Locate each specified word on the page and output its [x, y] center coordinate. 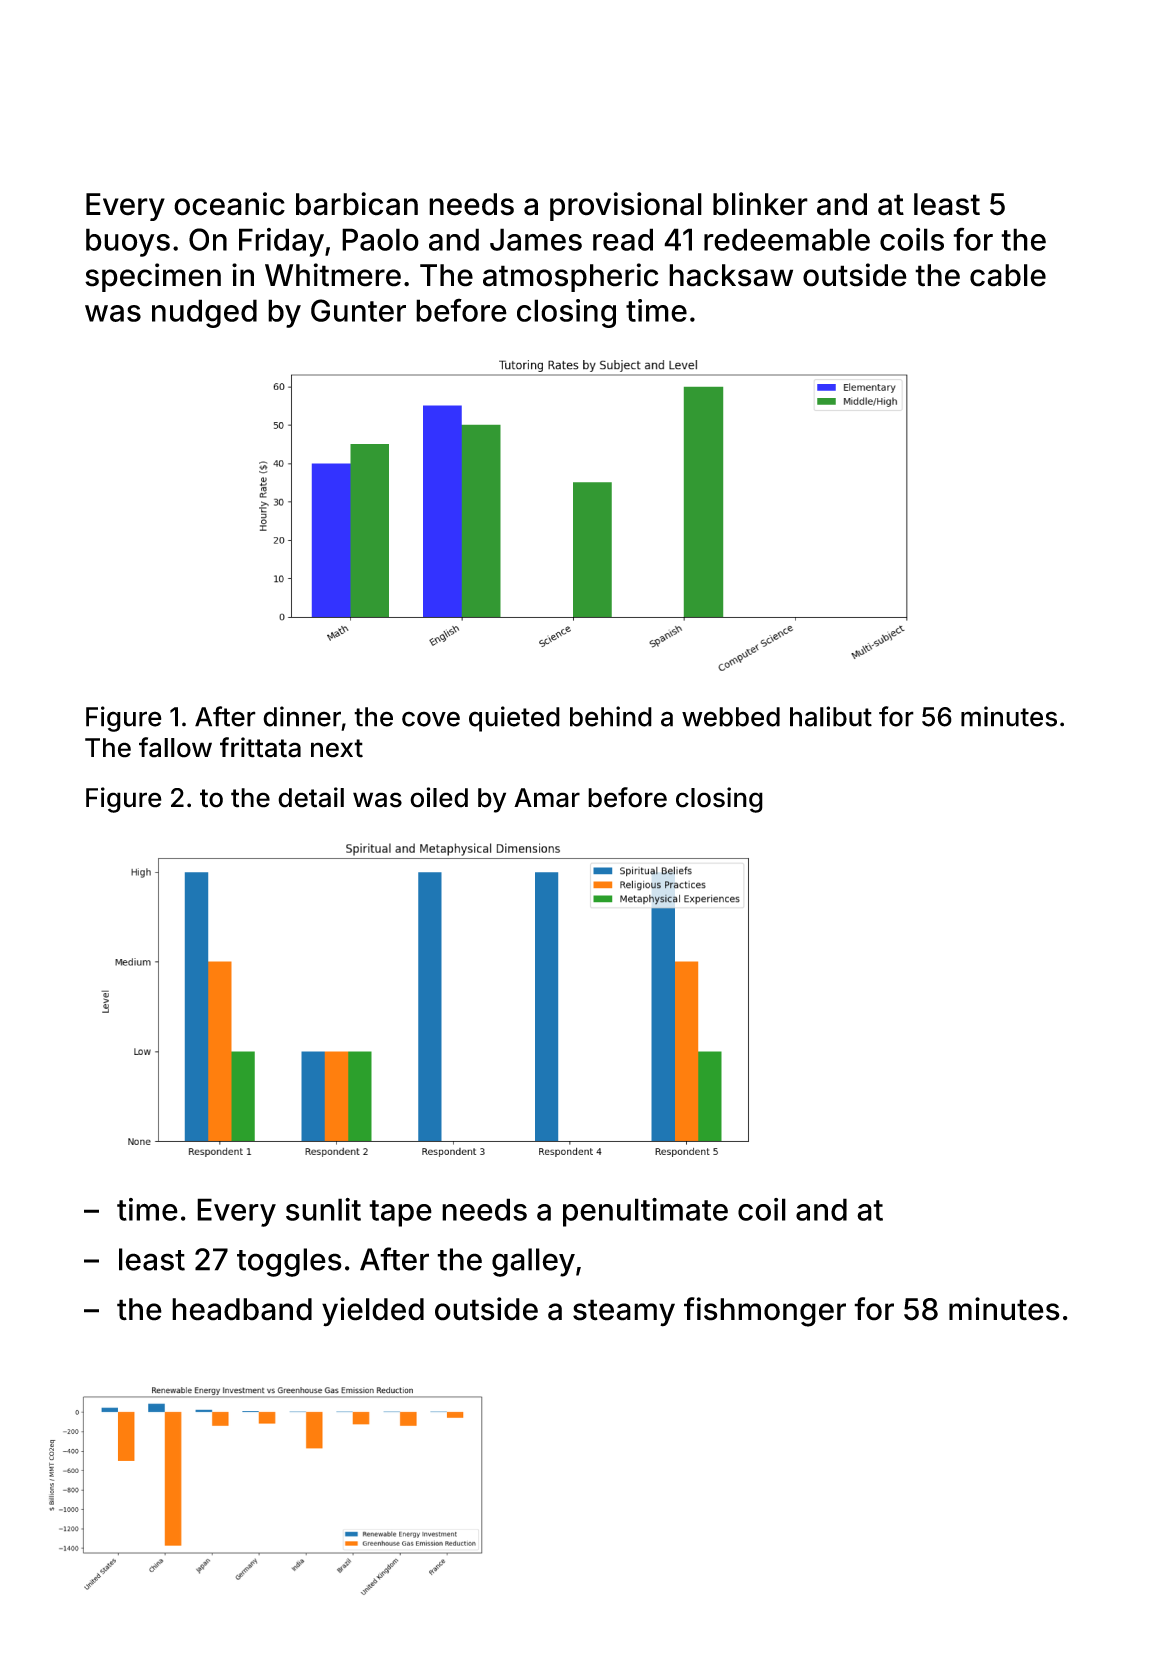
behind [611, 716]
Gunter [358, 310]
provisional [626, 206]
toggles [289, 1262]
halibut [831, 716]
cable [1008, 275]
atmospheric [570, 277]
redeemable [787, 239]
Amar [547, 798]
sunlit [323, 1209]
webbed [731, 717]
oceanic [229, 204]
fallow [175, 747]
